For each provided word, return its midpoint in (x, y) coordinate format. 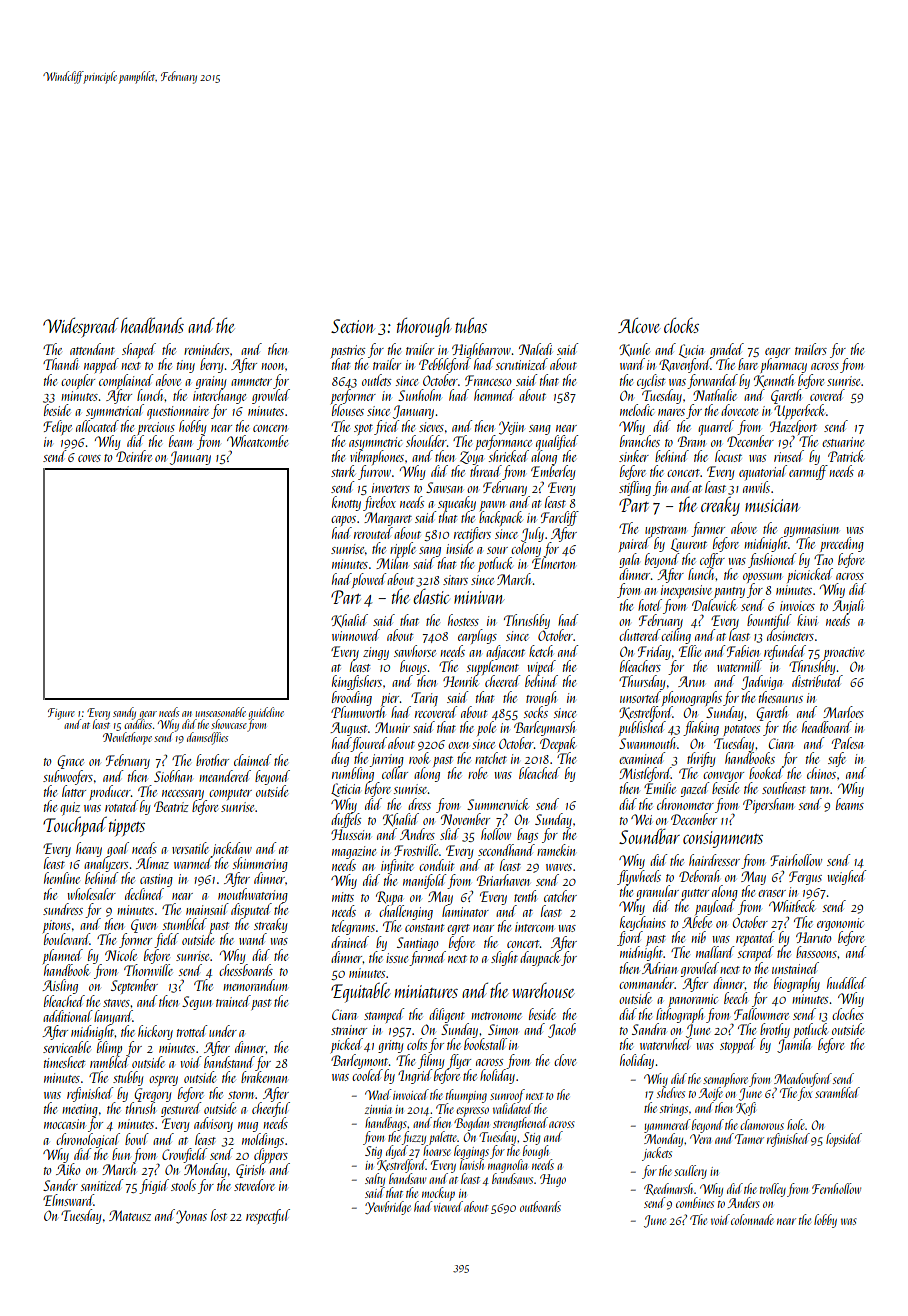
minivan (479, 597)
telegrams (353, 927)
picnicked (810, 575)
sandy (124, 713)
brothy (775, 1030)
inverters (391, 488)
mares (671, 412)
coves (89, 458)
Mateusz (130, 1215)
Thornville (148, 970)
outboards (540, 1206)
